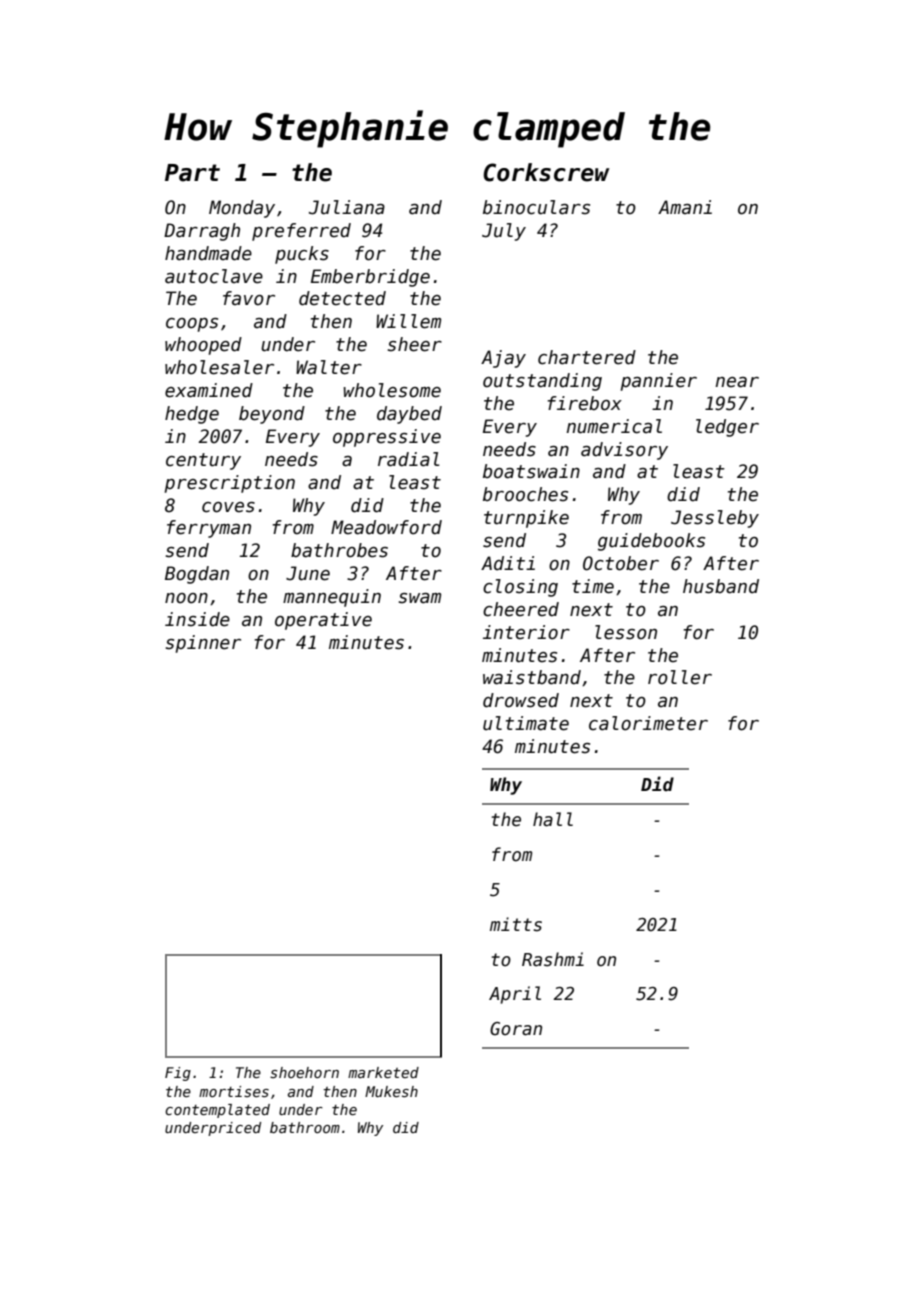 The height and width of the screenshot is (1311, 924). Describe the element at coordinates (391, 1091) in the screenshot. I see `Mukesh` at that location.
